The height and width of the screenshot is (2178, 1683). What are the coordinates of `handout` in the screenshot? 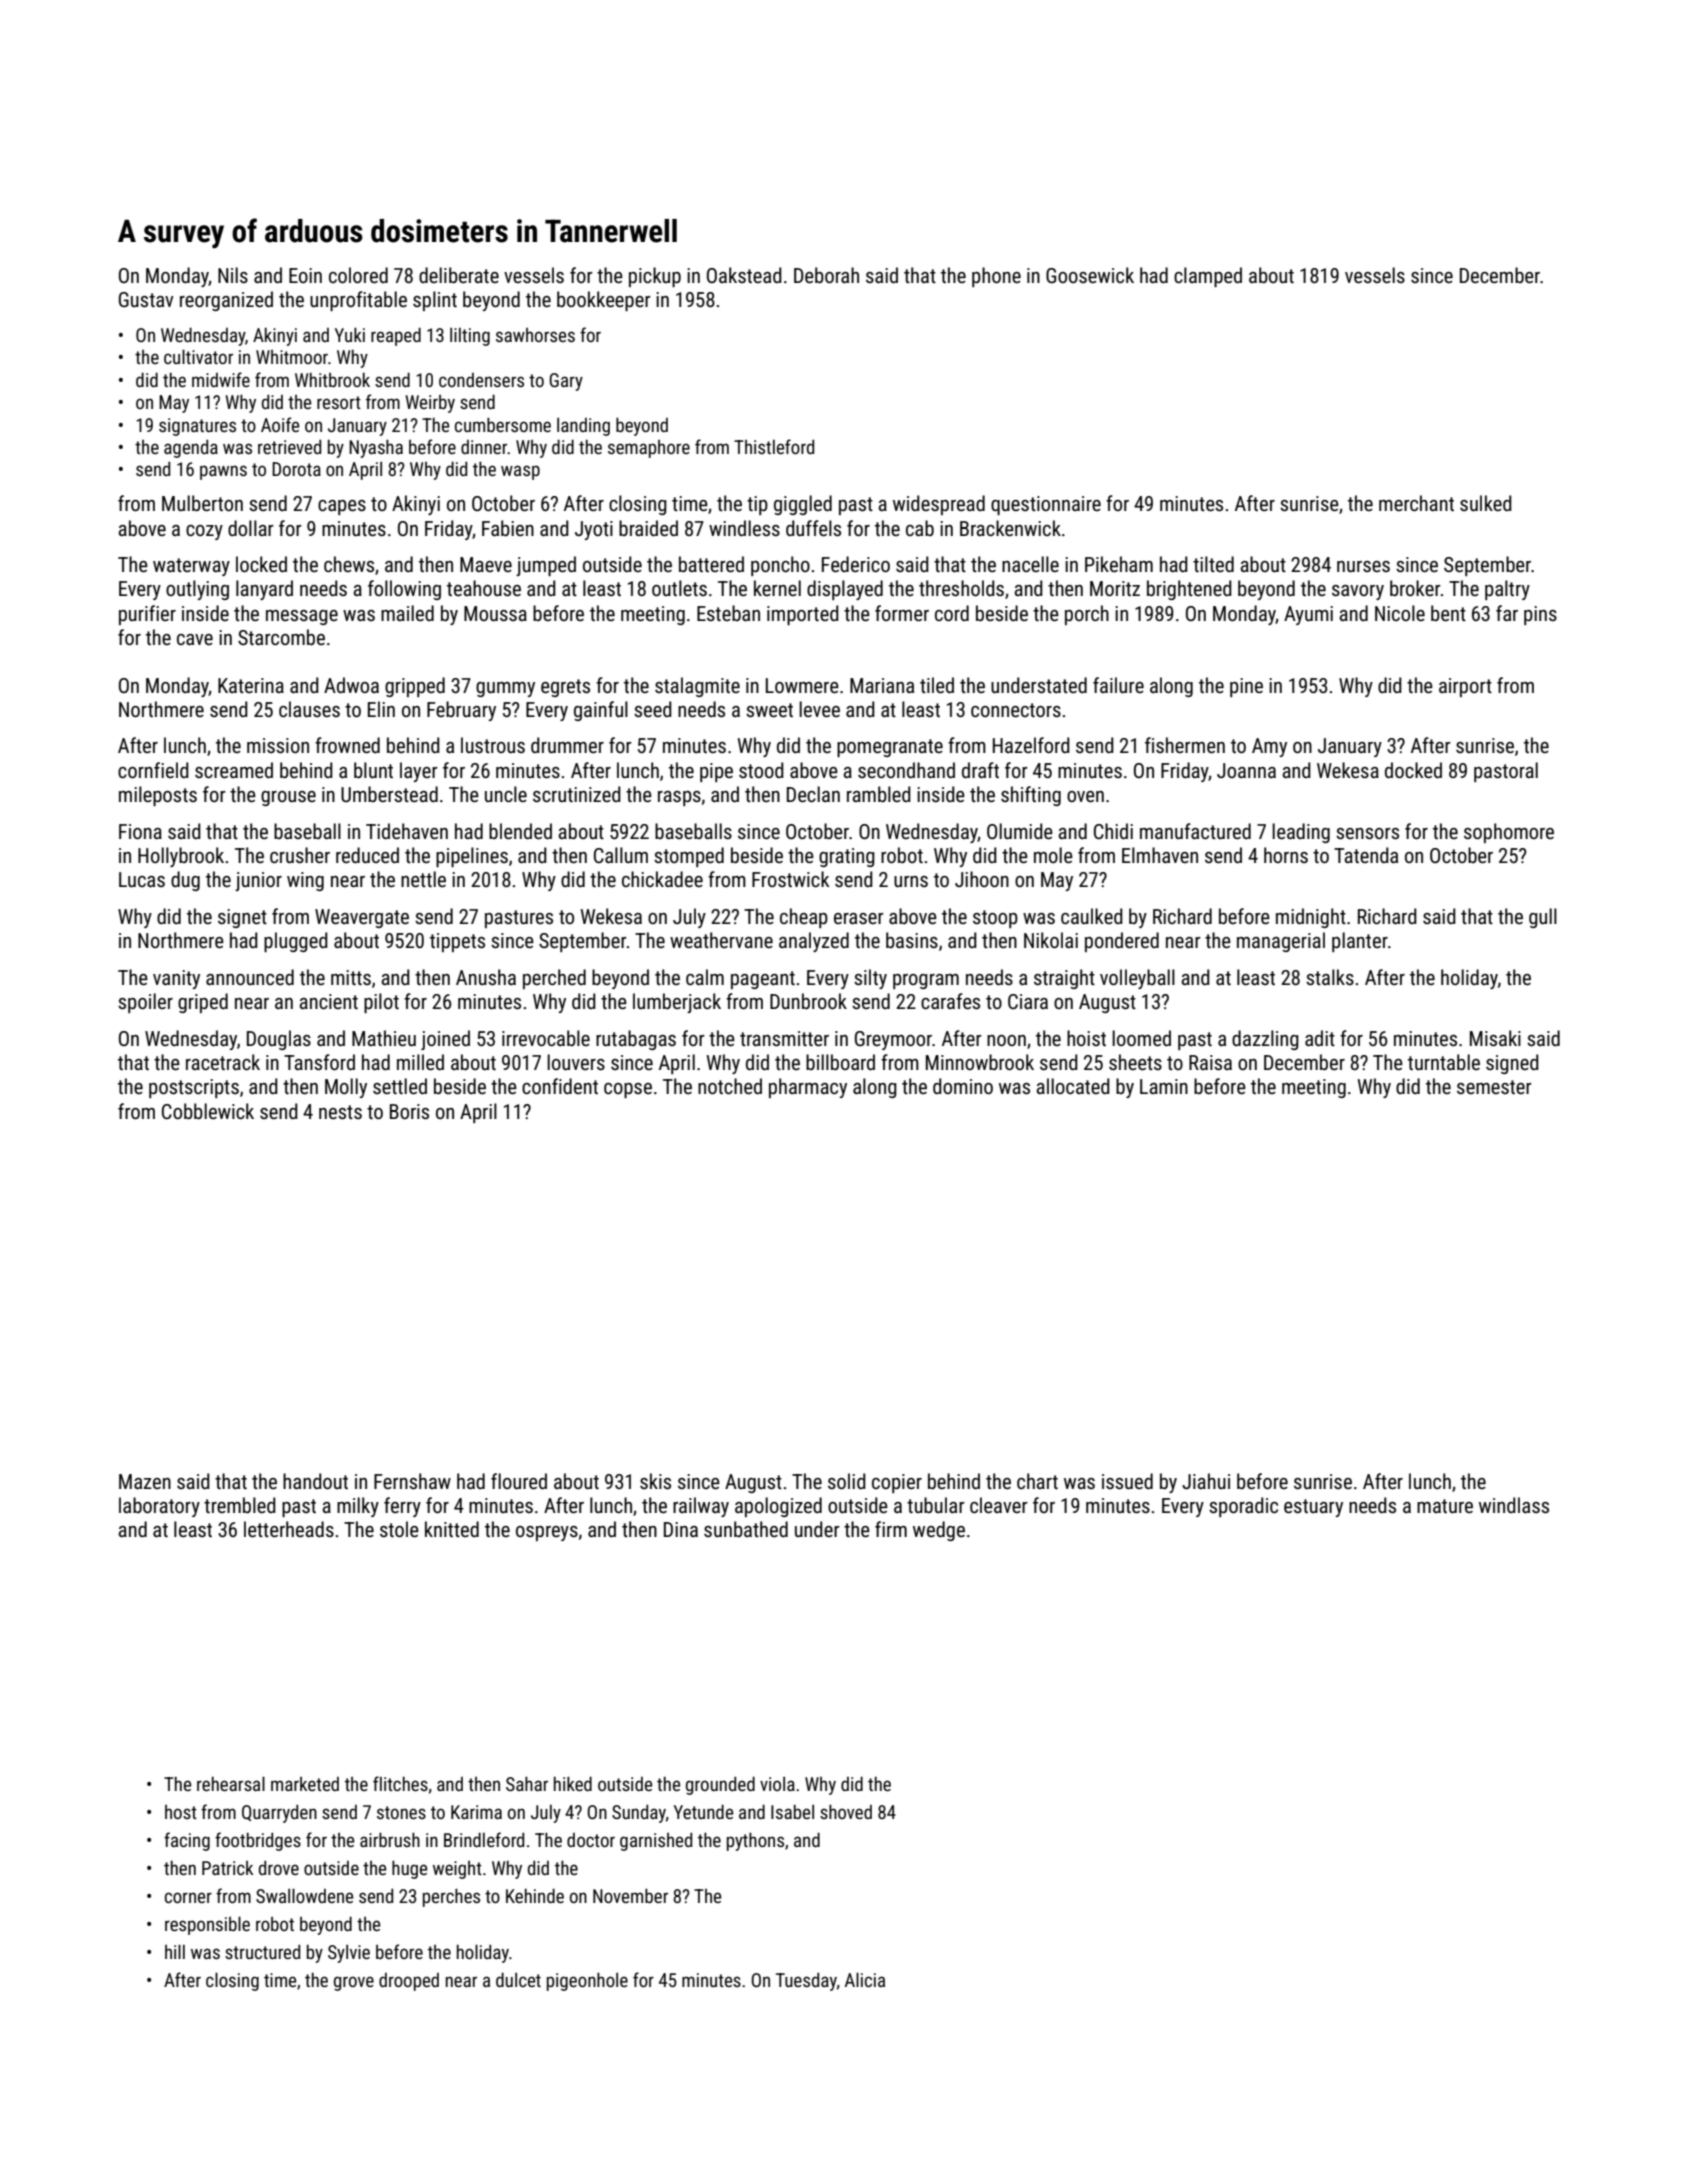 It's located at (315, 1481).
